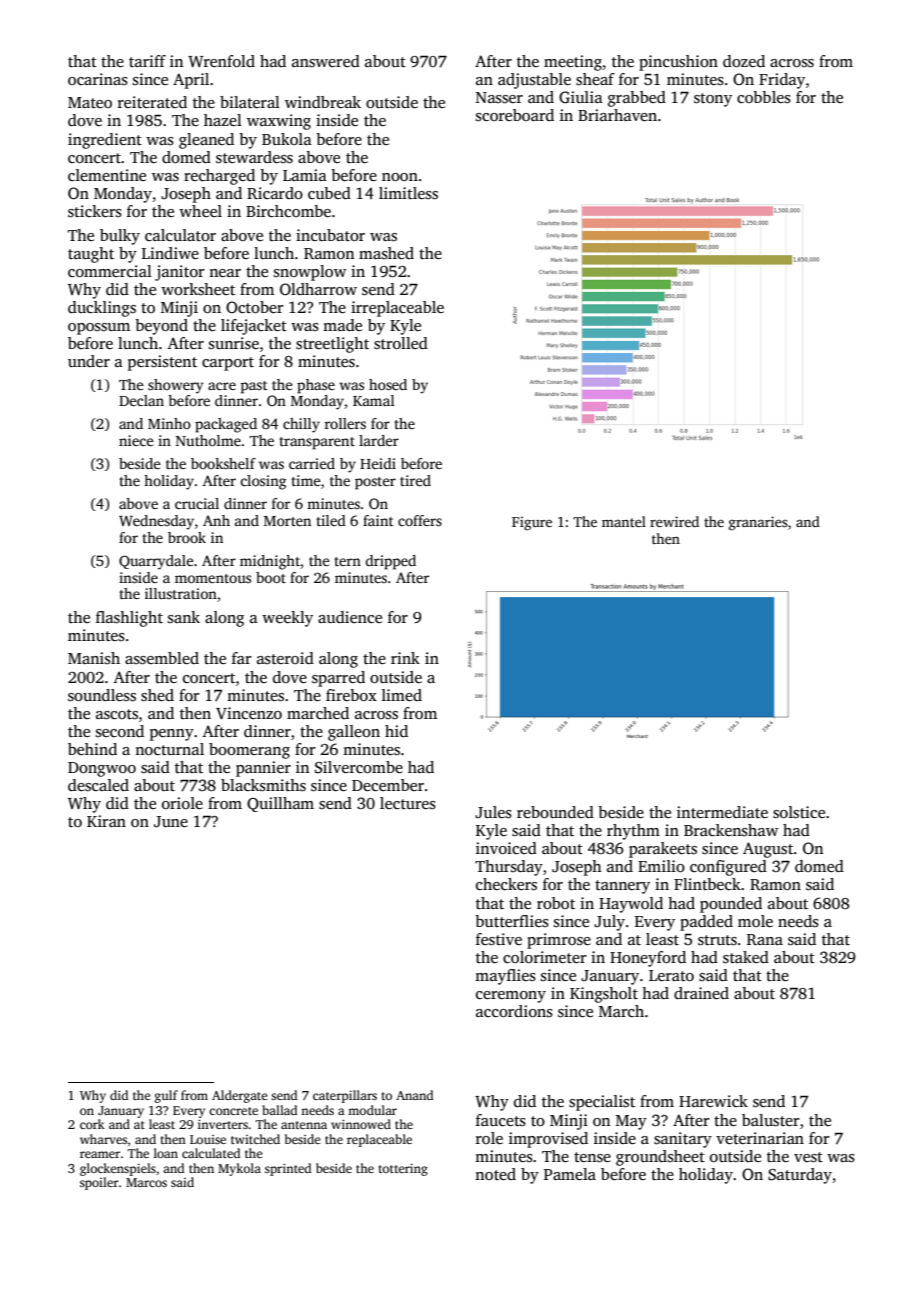  I want to click on midnight, so click(270, 562).
